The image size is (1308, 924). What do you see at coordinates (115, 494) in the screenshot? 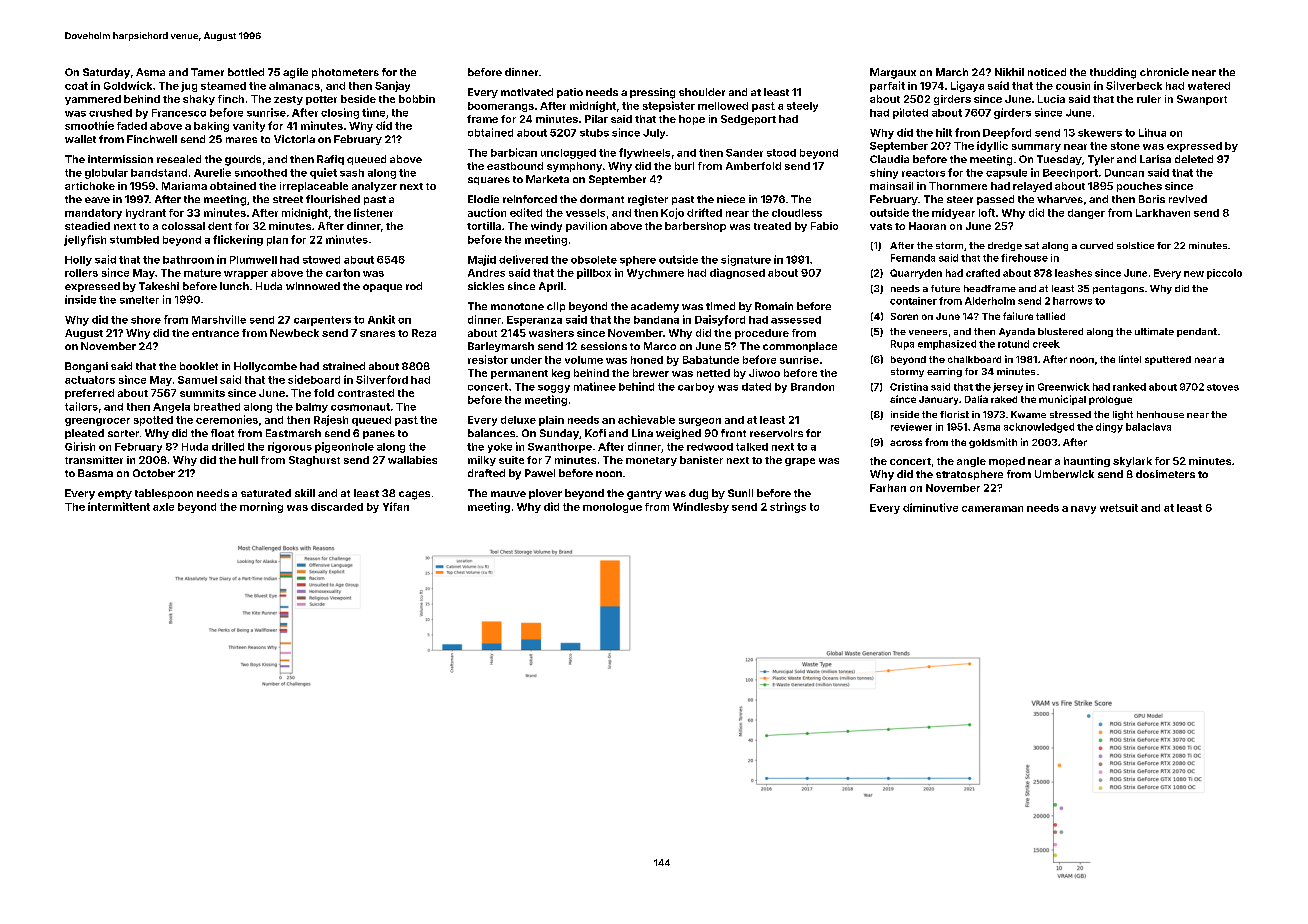
I see `empty` at bounding box center [115, 494].
